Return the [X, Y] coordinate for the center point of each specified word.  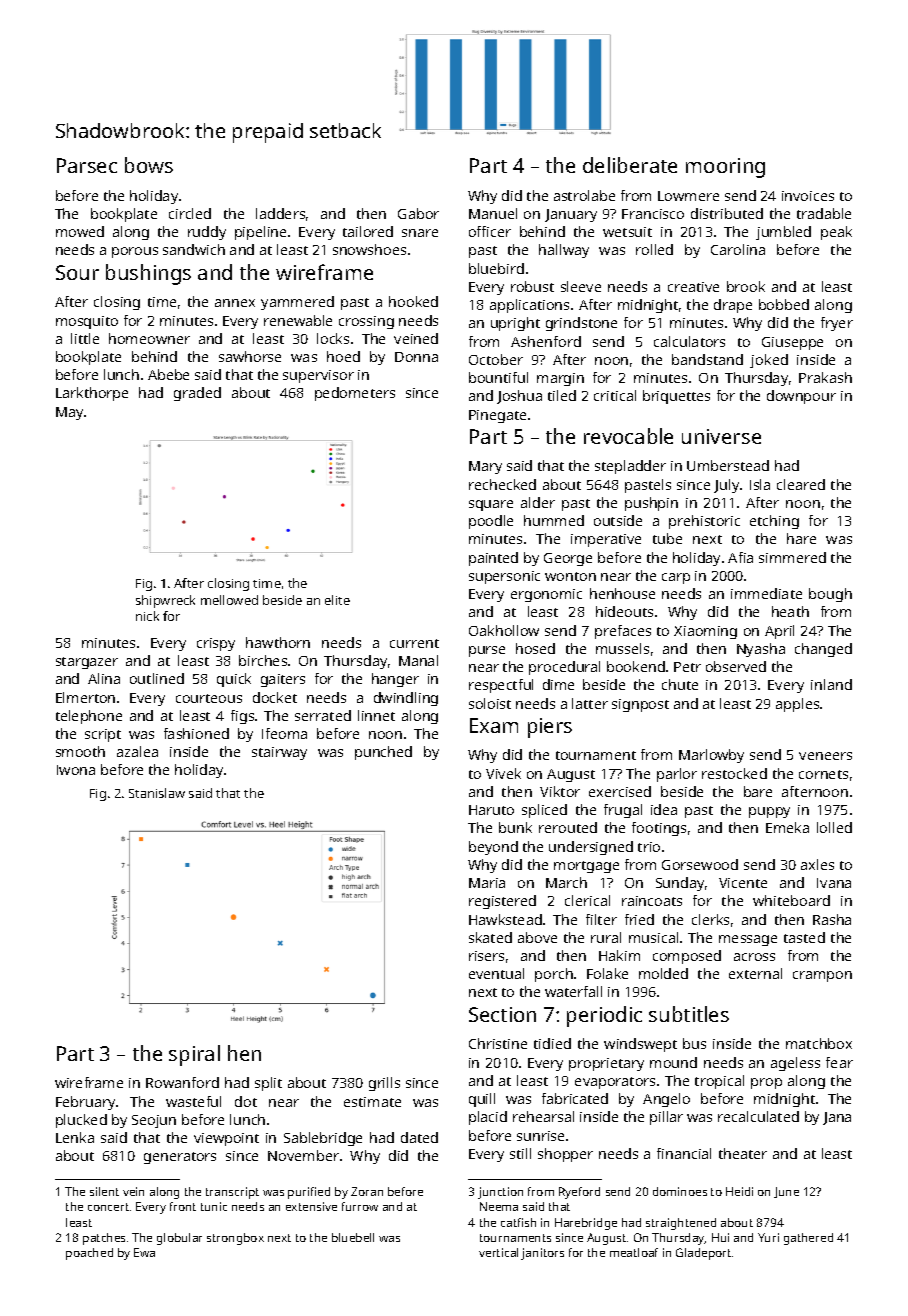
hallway [564, 251]
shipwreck [165, 601]
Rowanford [182, 1082]
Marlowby [711, 756]
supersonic [504, 577]
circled [190, 213]
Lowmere [688, 196]
